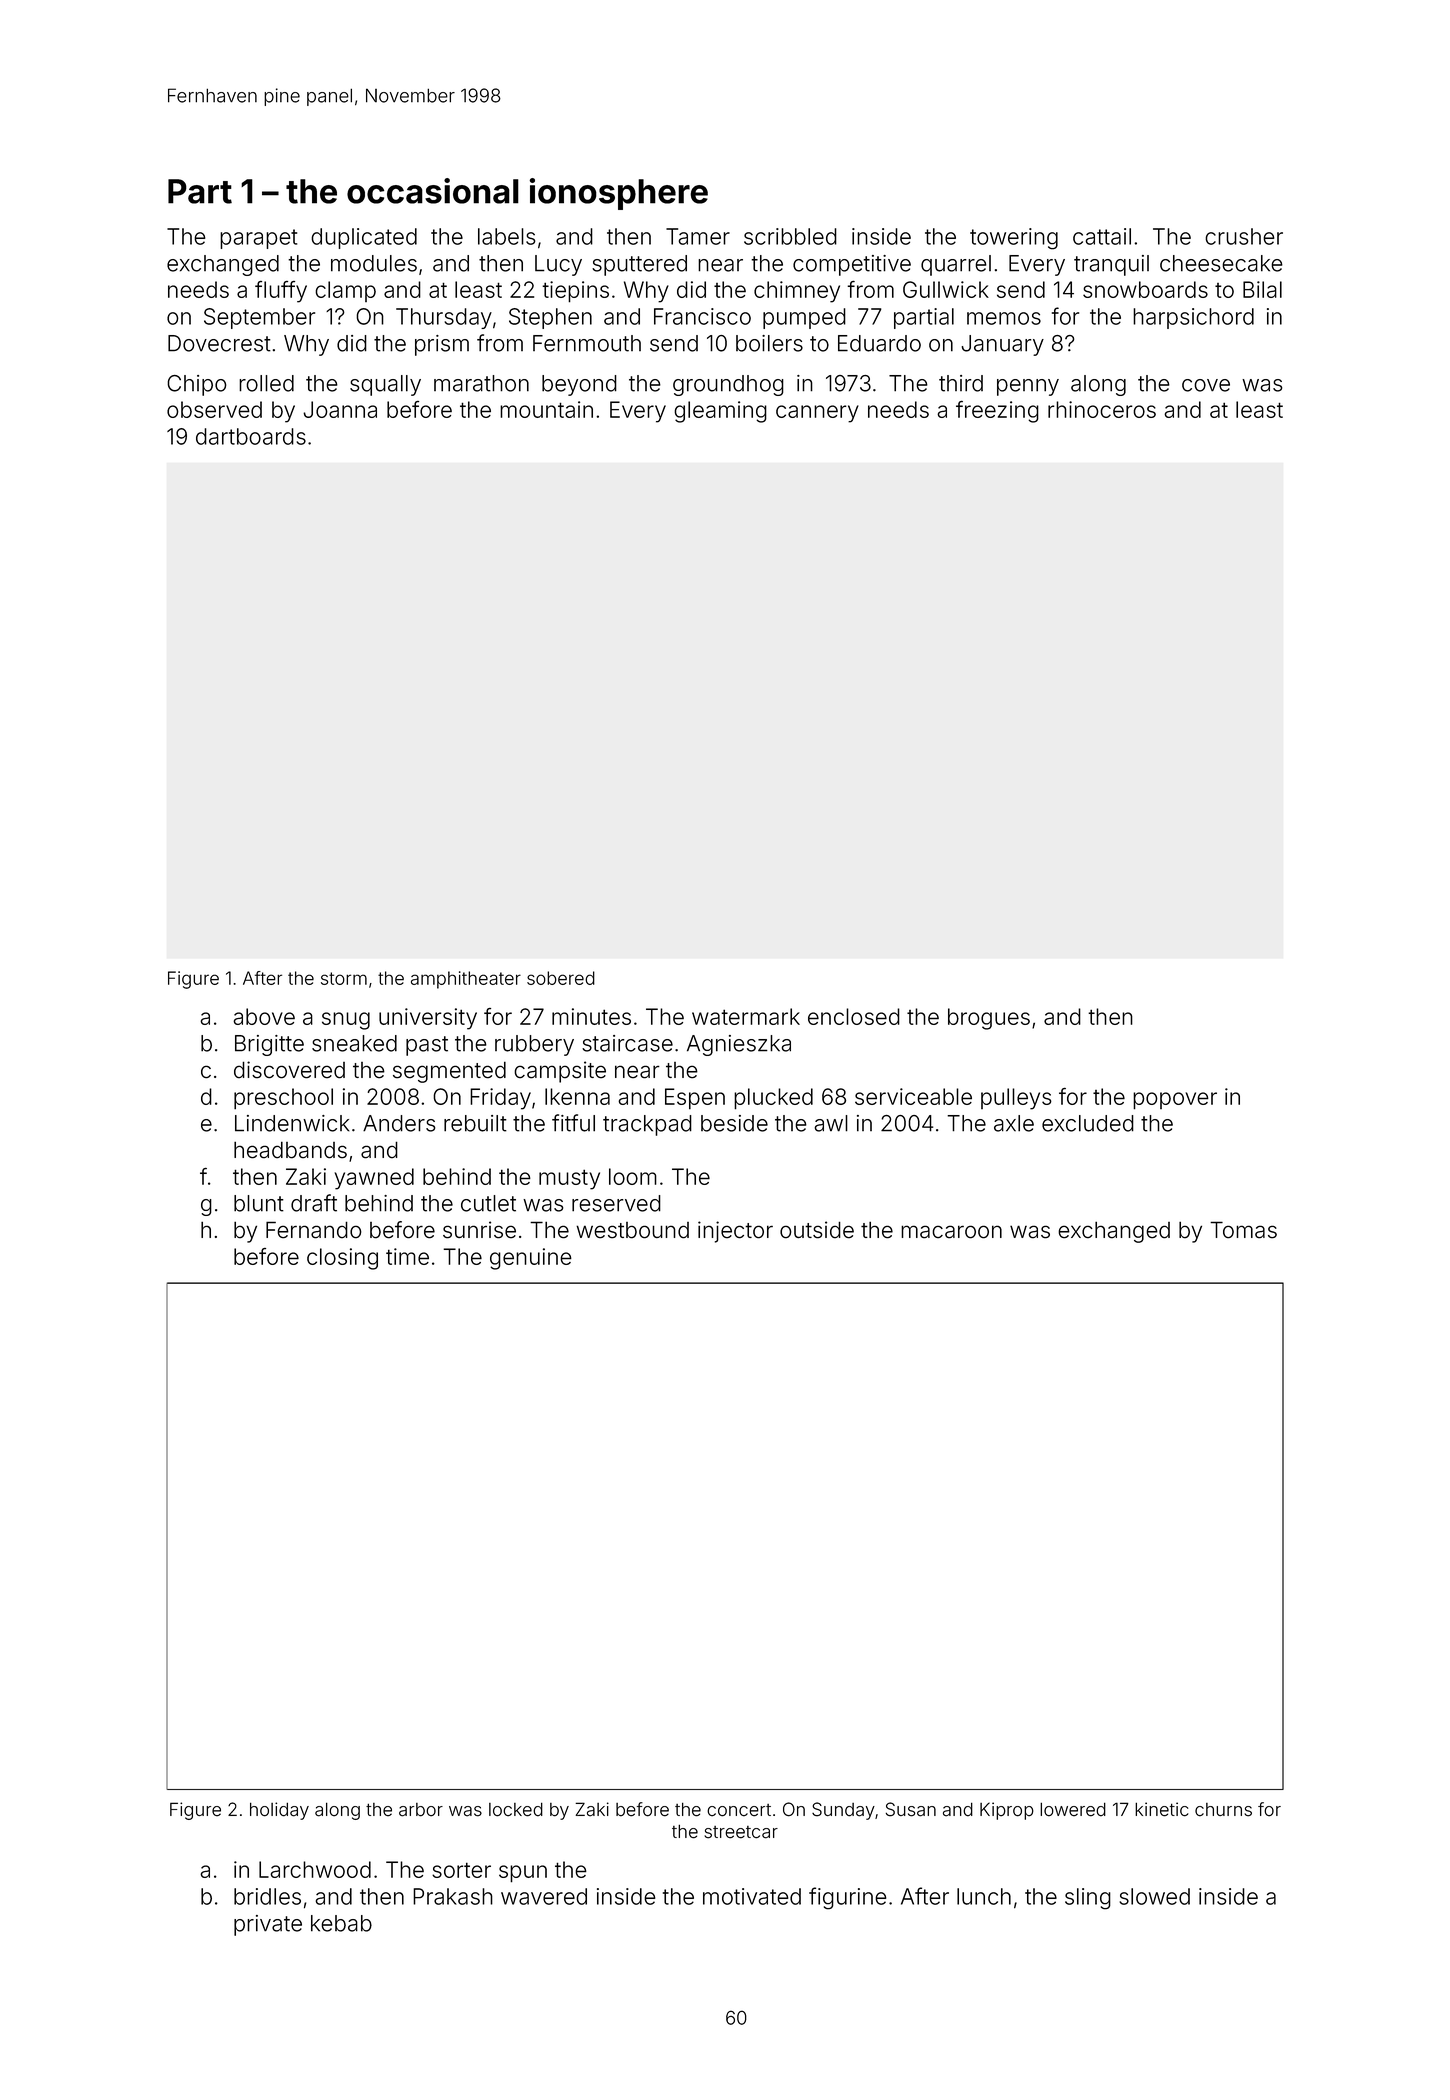  Describe the element at coordinates (1175, 1101) in the screenshot. I see `popover` at that location.
